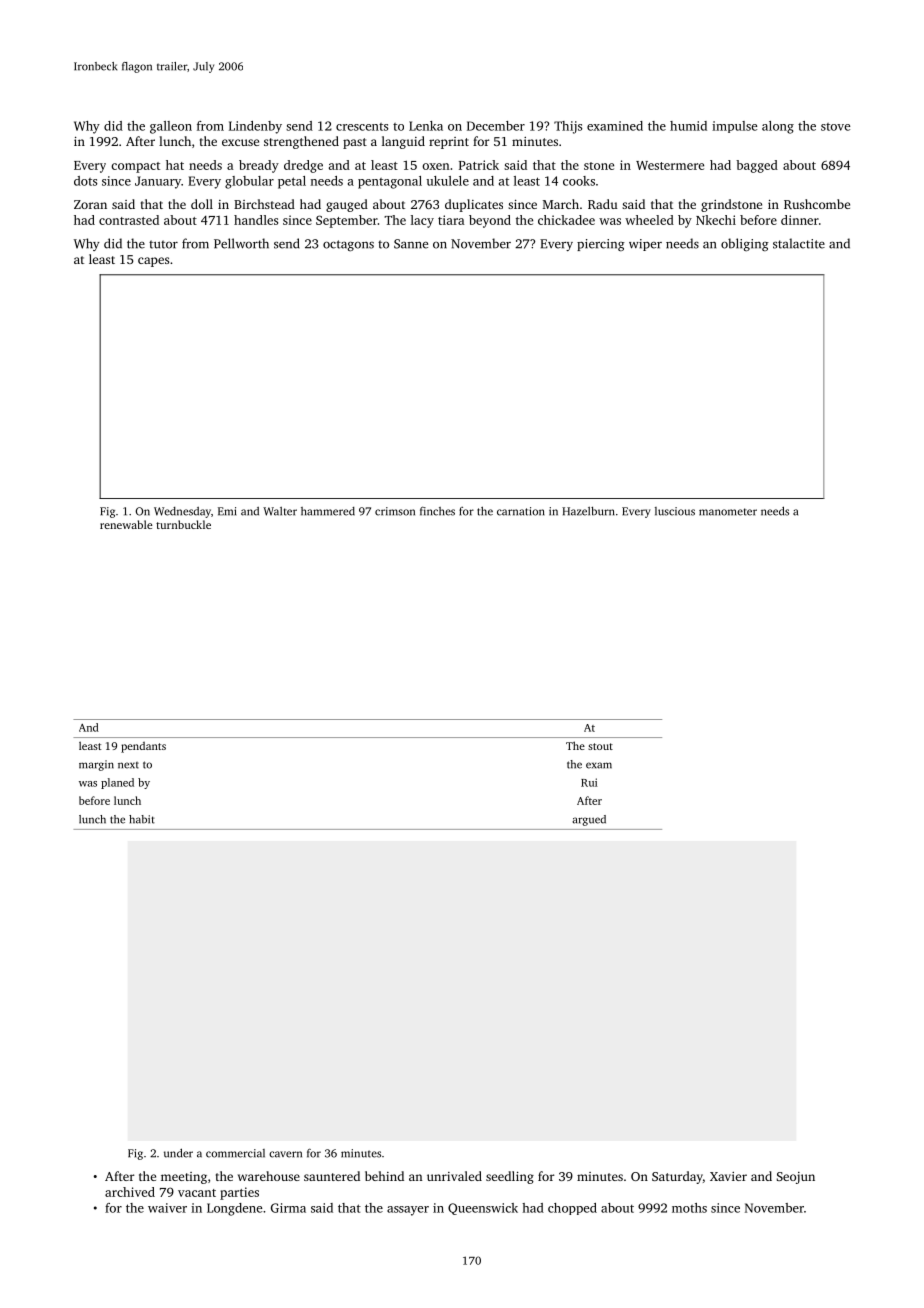 Image resolution: width=924 pixels, height=1308 pixels. What do you see at coordinates (395, 511) in the screenshot?
I see `crimson` at bounding box center [395, 511].
